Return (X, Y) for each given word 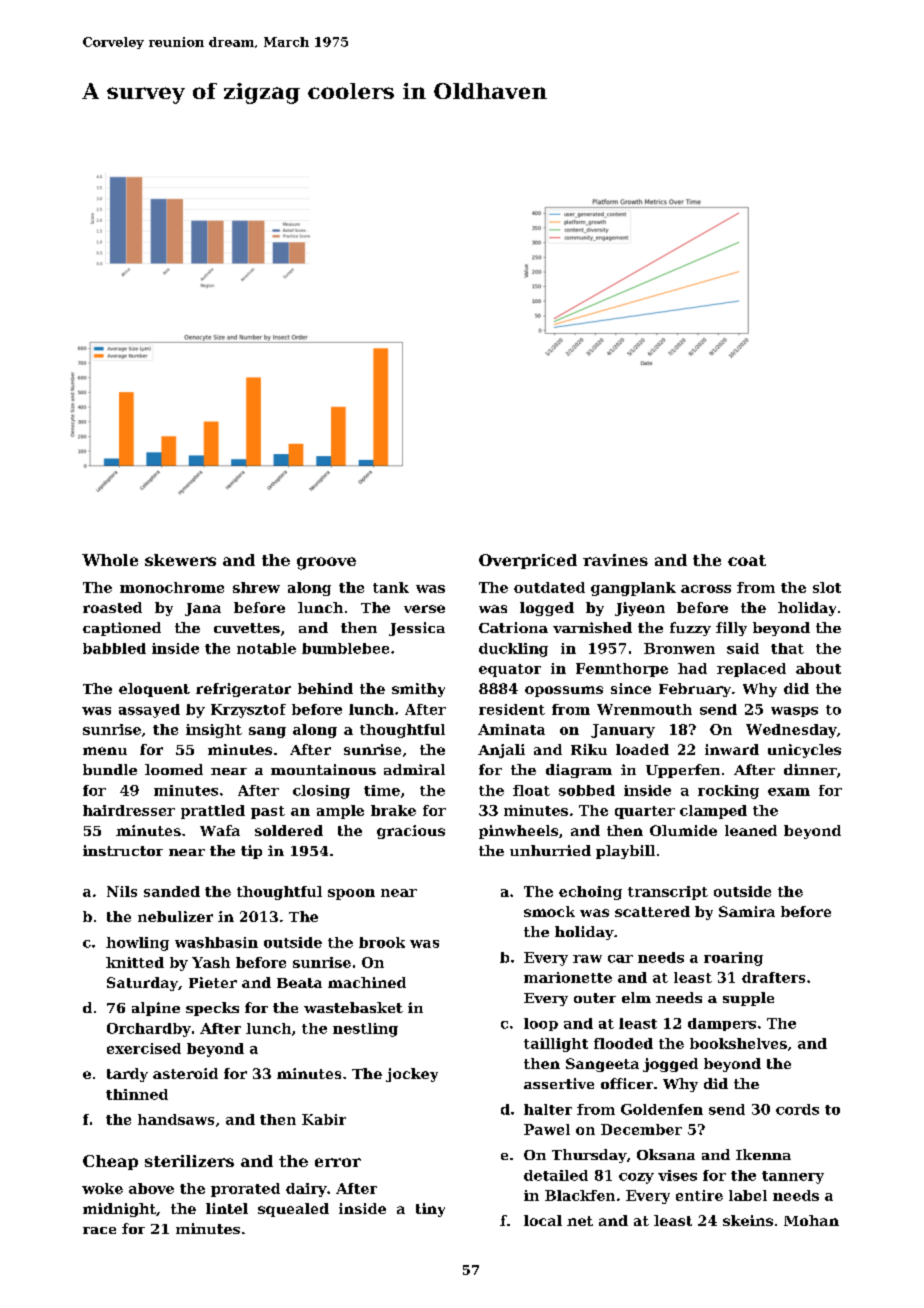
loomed (174, 769)
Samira (747, 911)
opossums (564, 691)
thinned (137, 1094)
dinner (810, 769)
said (743, 648)
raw (587, 959)
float (531, 790)
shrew (256, 587)
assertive (559, 1083)
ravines (615, 560)
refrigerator (243, 690)
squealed (293, 1210)
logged (547, 609)
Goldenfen (662, 1109)
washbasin (216, 942)
